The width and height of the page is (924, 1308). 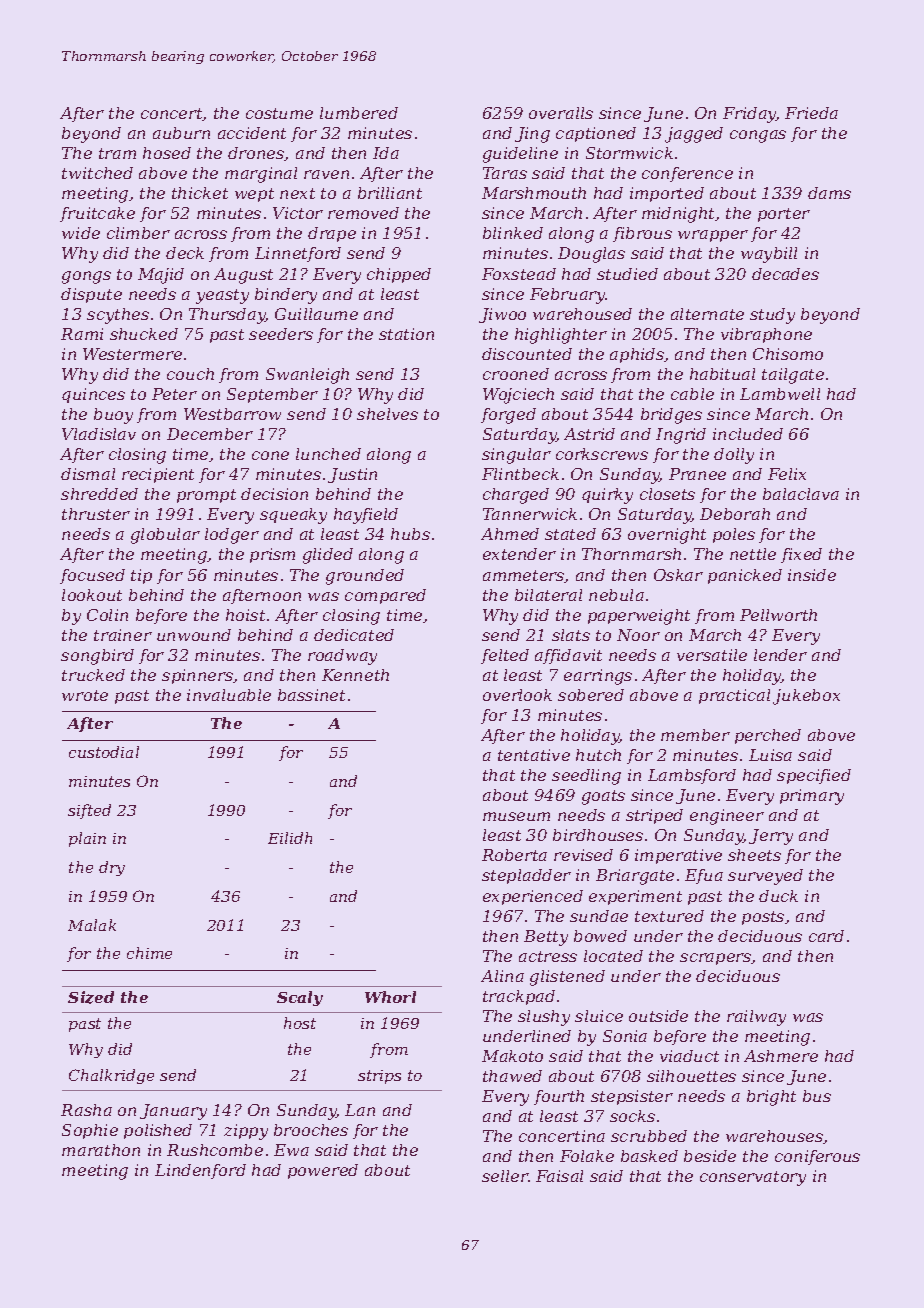 I want to click on gongs, so click(x=86, y=277).
